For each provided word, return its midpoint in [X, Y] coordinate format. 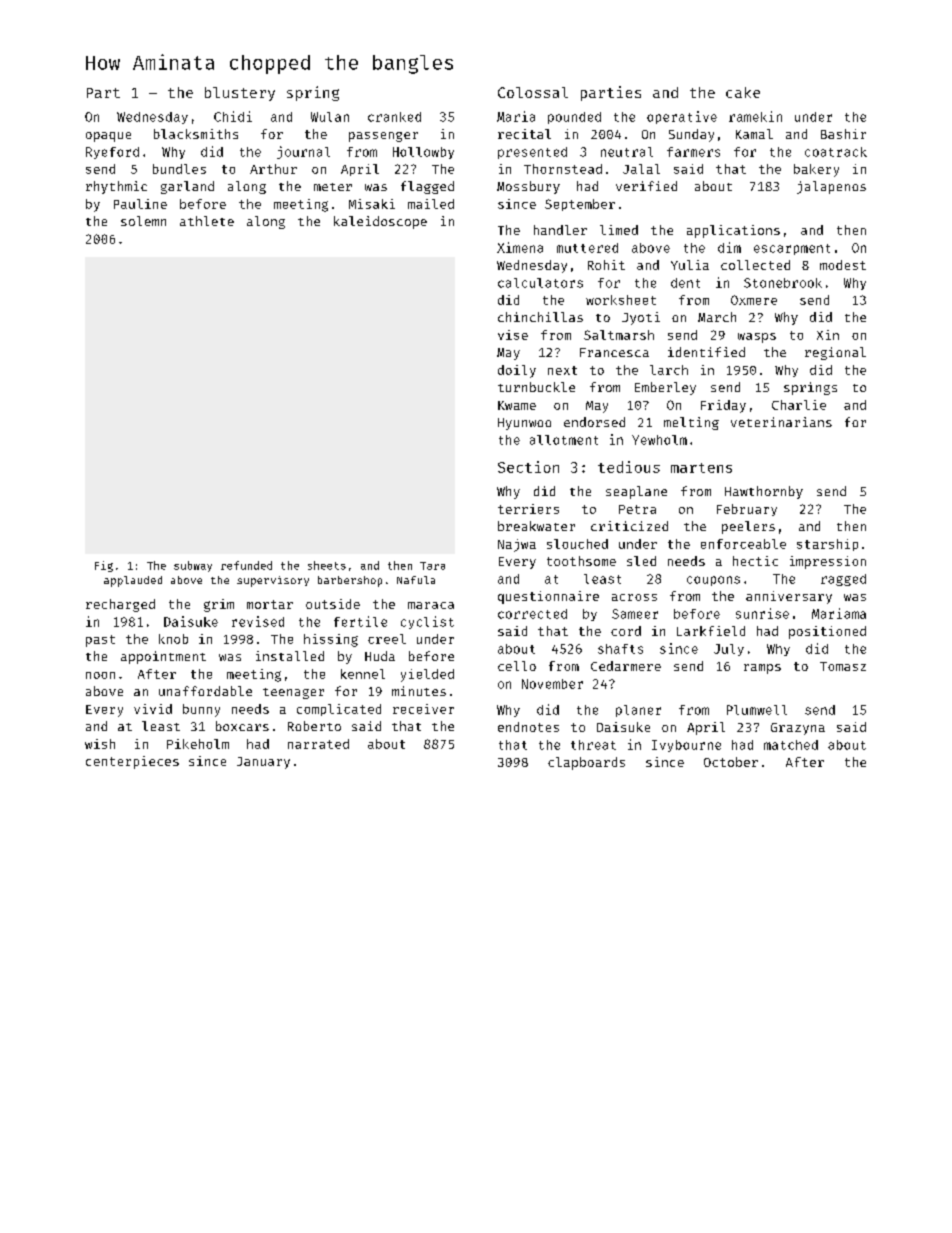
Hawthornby [764, 492]
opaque [108, 137]
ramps [762, 669]
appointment [163, 657]
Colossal [533, 92]
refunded [246, 565]
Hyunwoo [524, 424]
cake [743, 92]
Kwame [517, 405]
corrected [532, 614]
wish [100, 744]
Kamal [754, 134]
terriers [528, 509]
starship [827, 545]
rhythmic [116, 187]
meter [333, 187]
